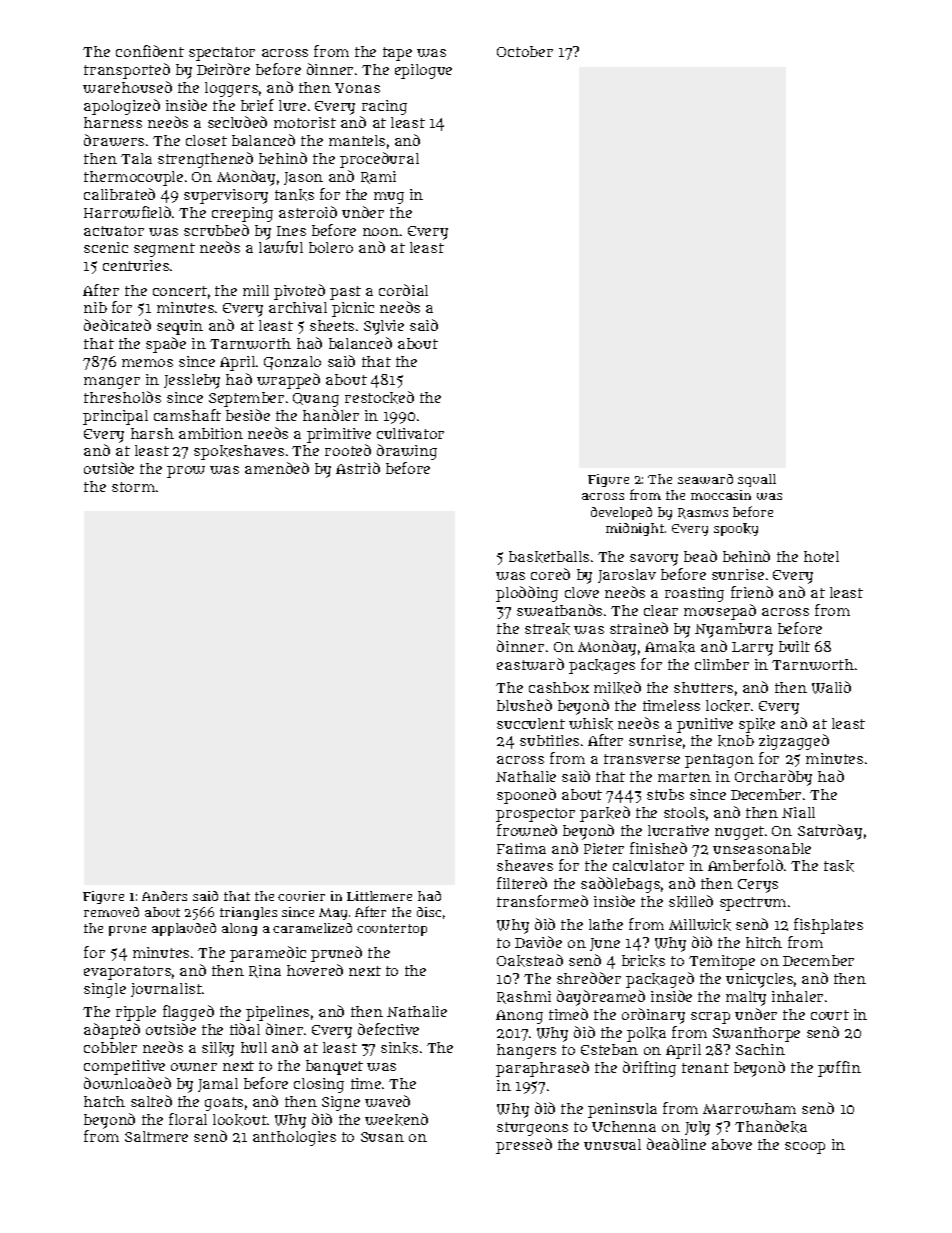  What do you see at coordinates (805, 1148) in the document?
I see `scoop` at bounding box center [805, 1148].
